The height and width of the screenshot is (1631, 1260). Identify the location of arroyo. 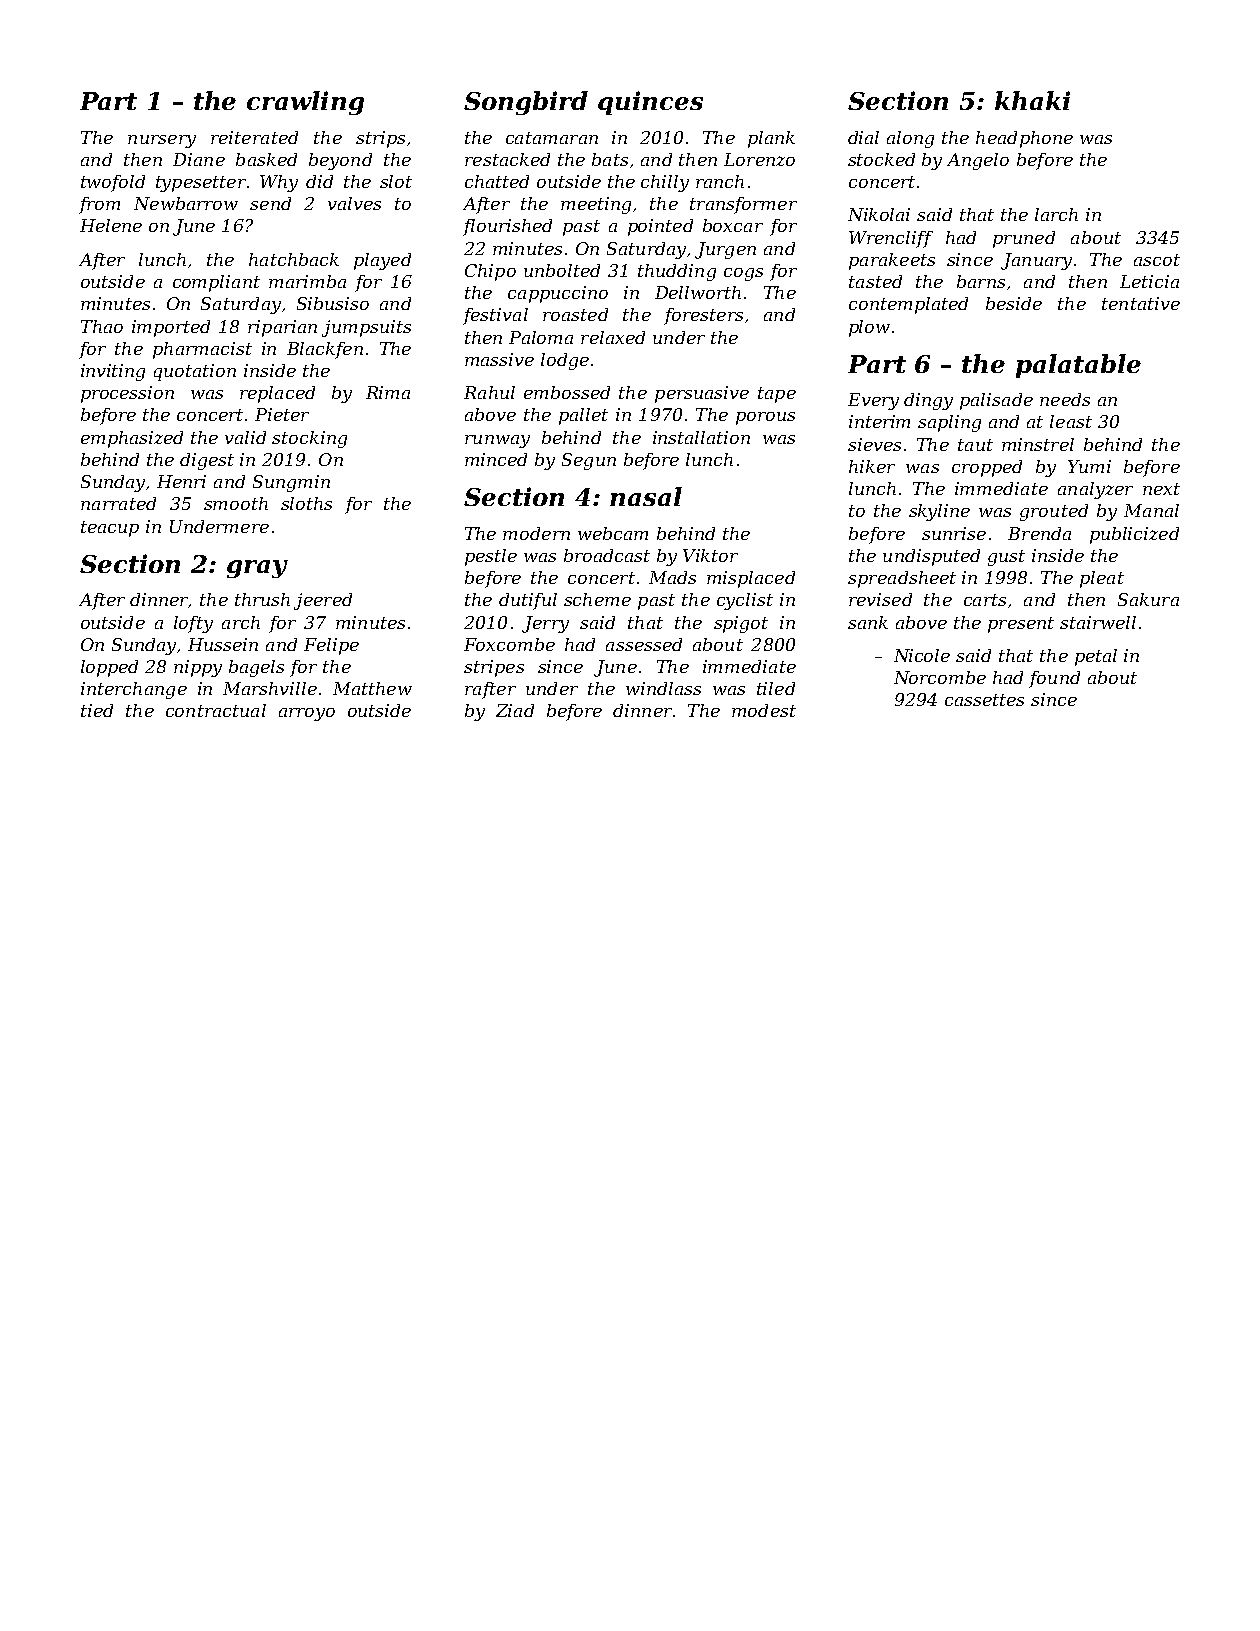
(307, 714).
